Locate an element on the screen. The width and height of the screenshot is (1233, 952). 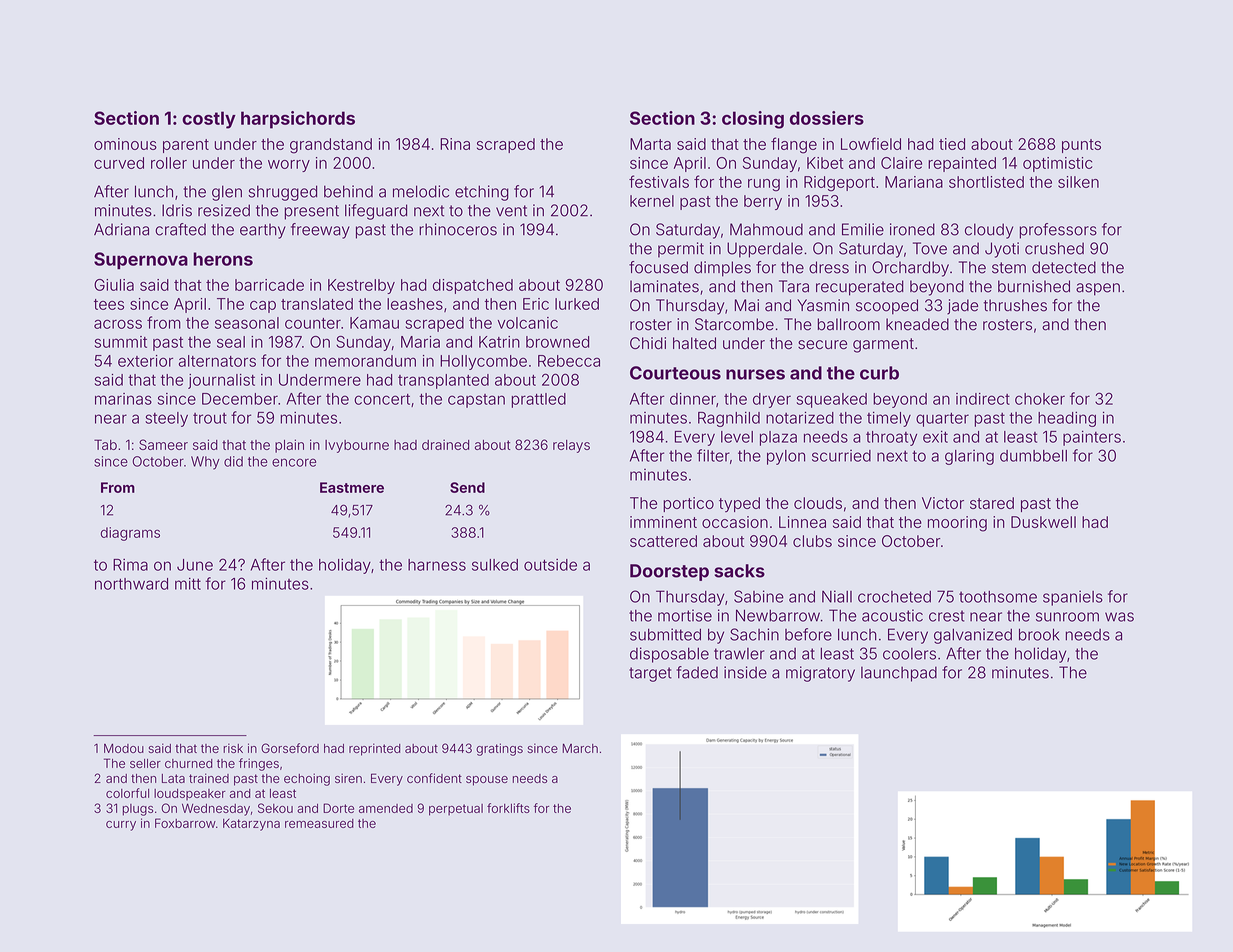
volcanic is located at coordinates (528, 323).
